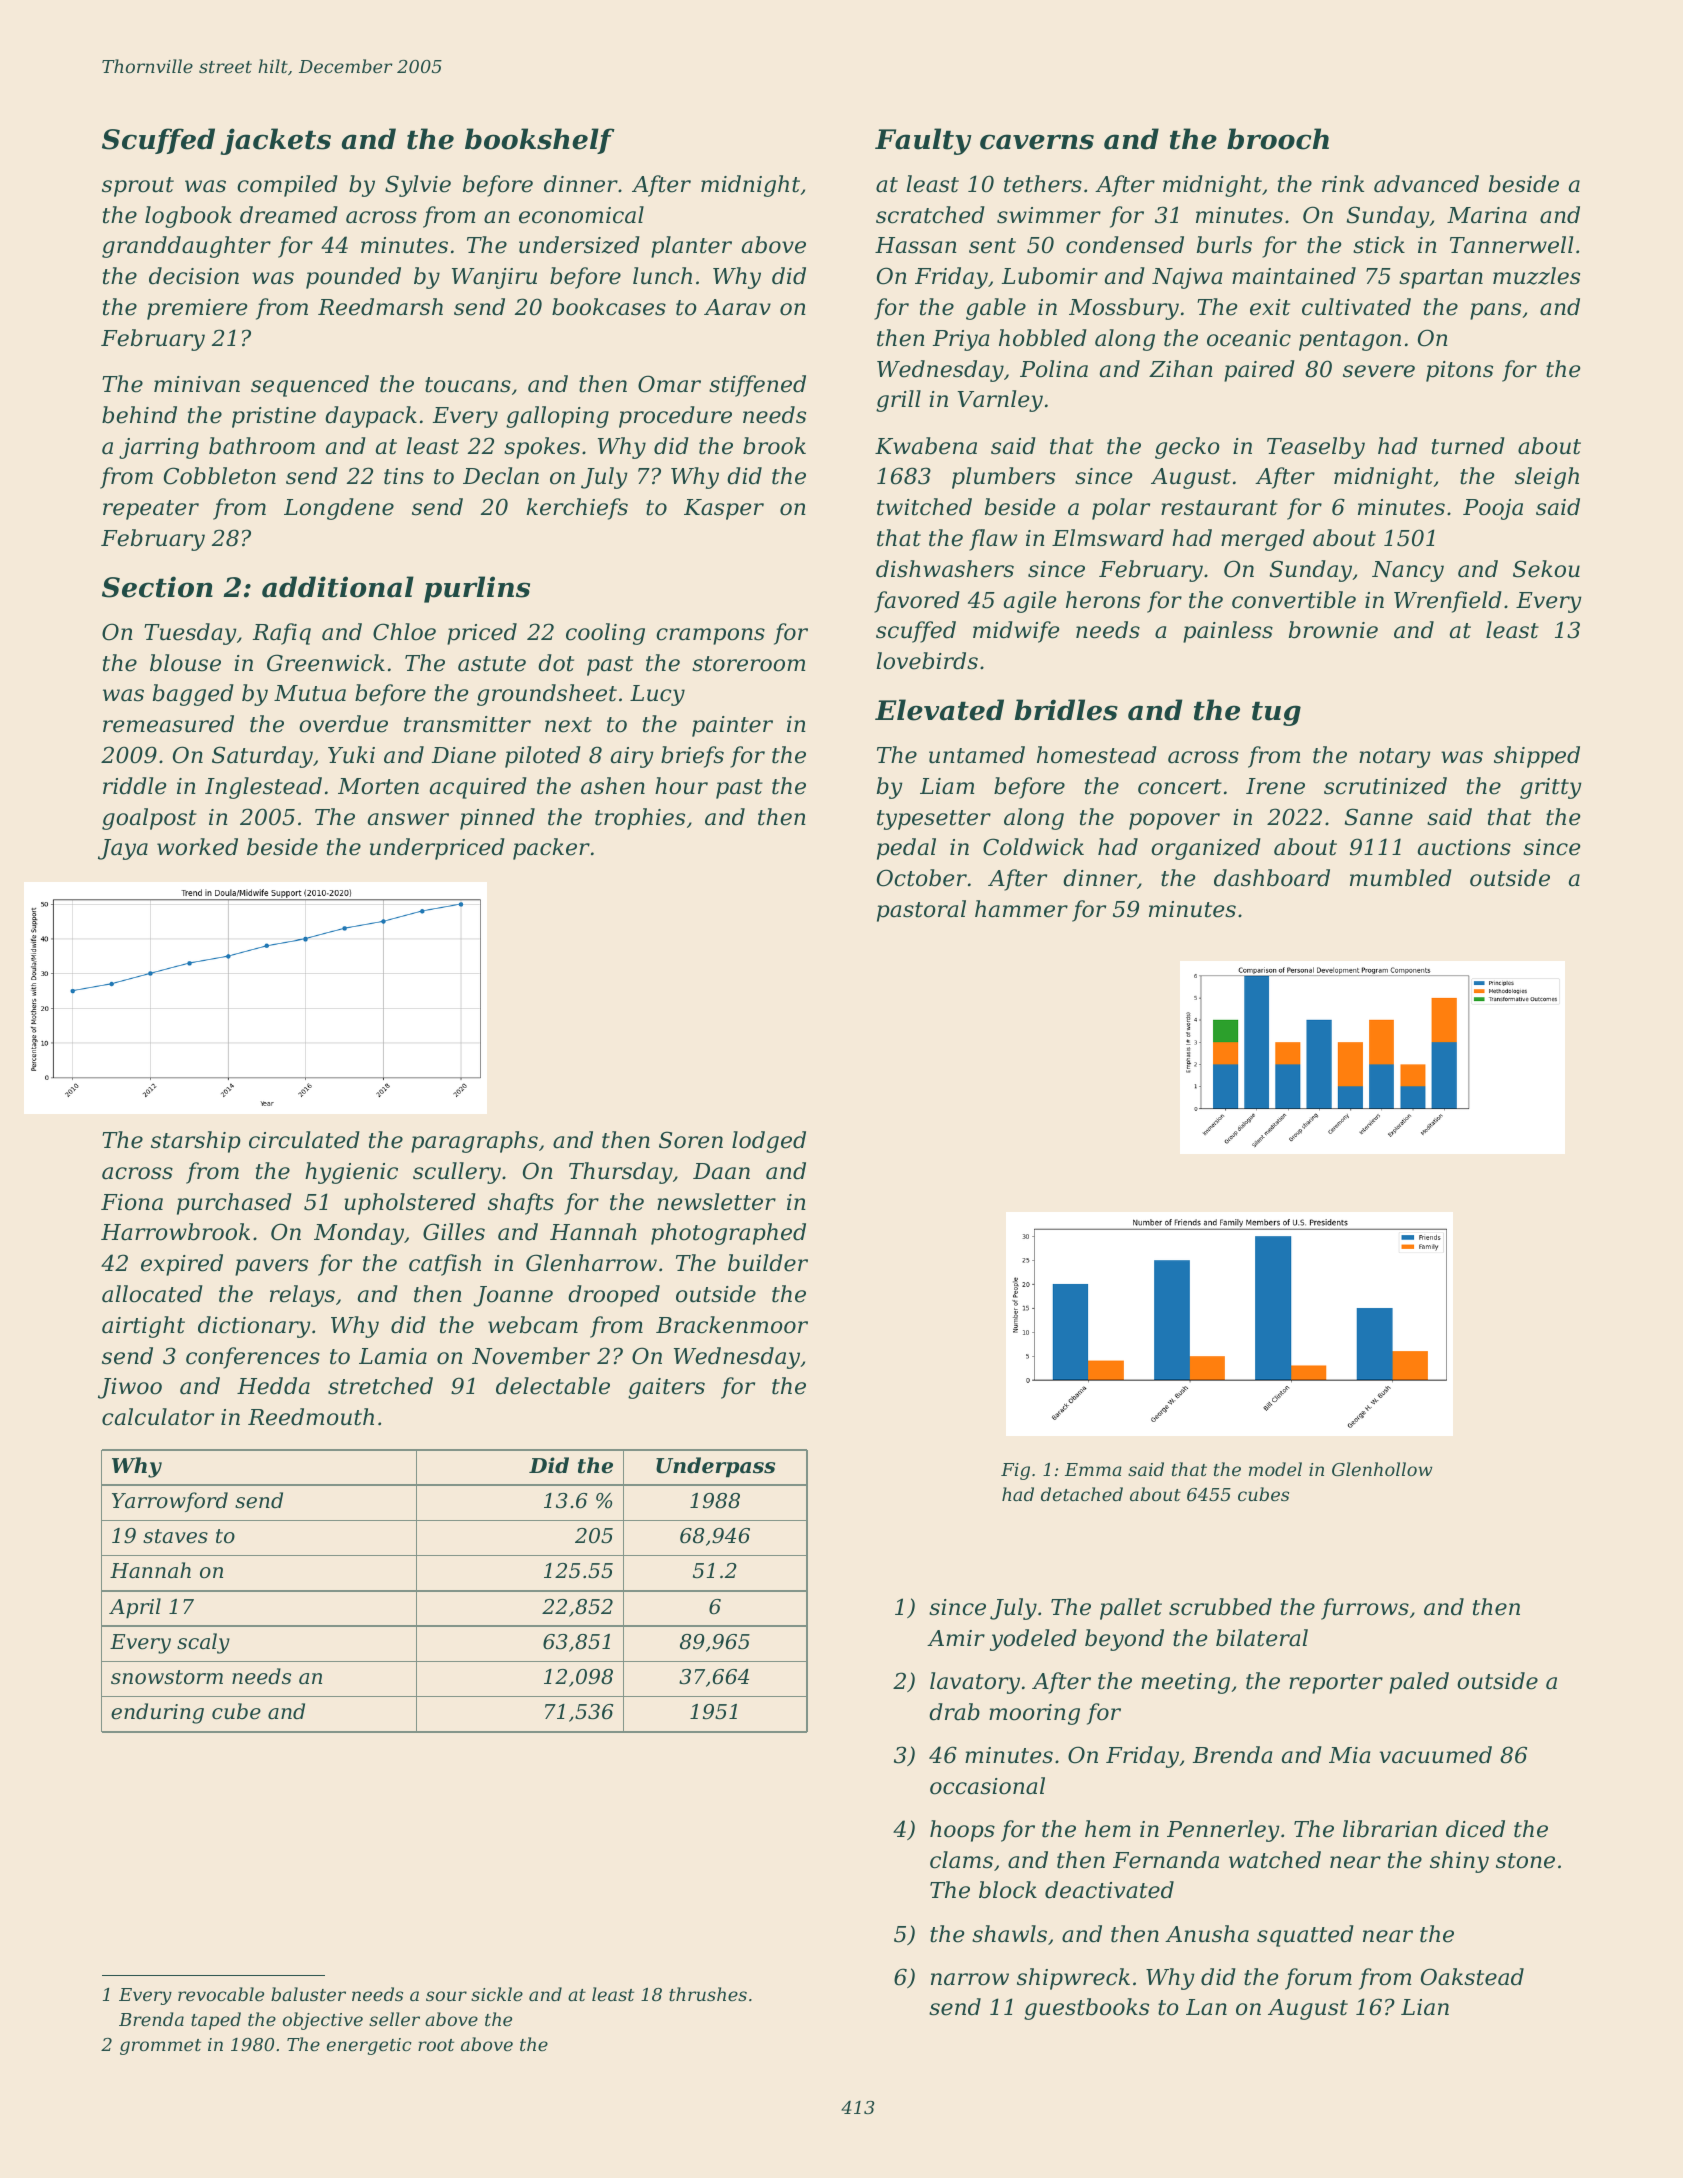 This screenshot has width=1683, height=2178. I want to click on allocated, so click(152, 1294).
